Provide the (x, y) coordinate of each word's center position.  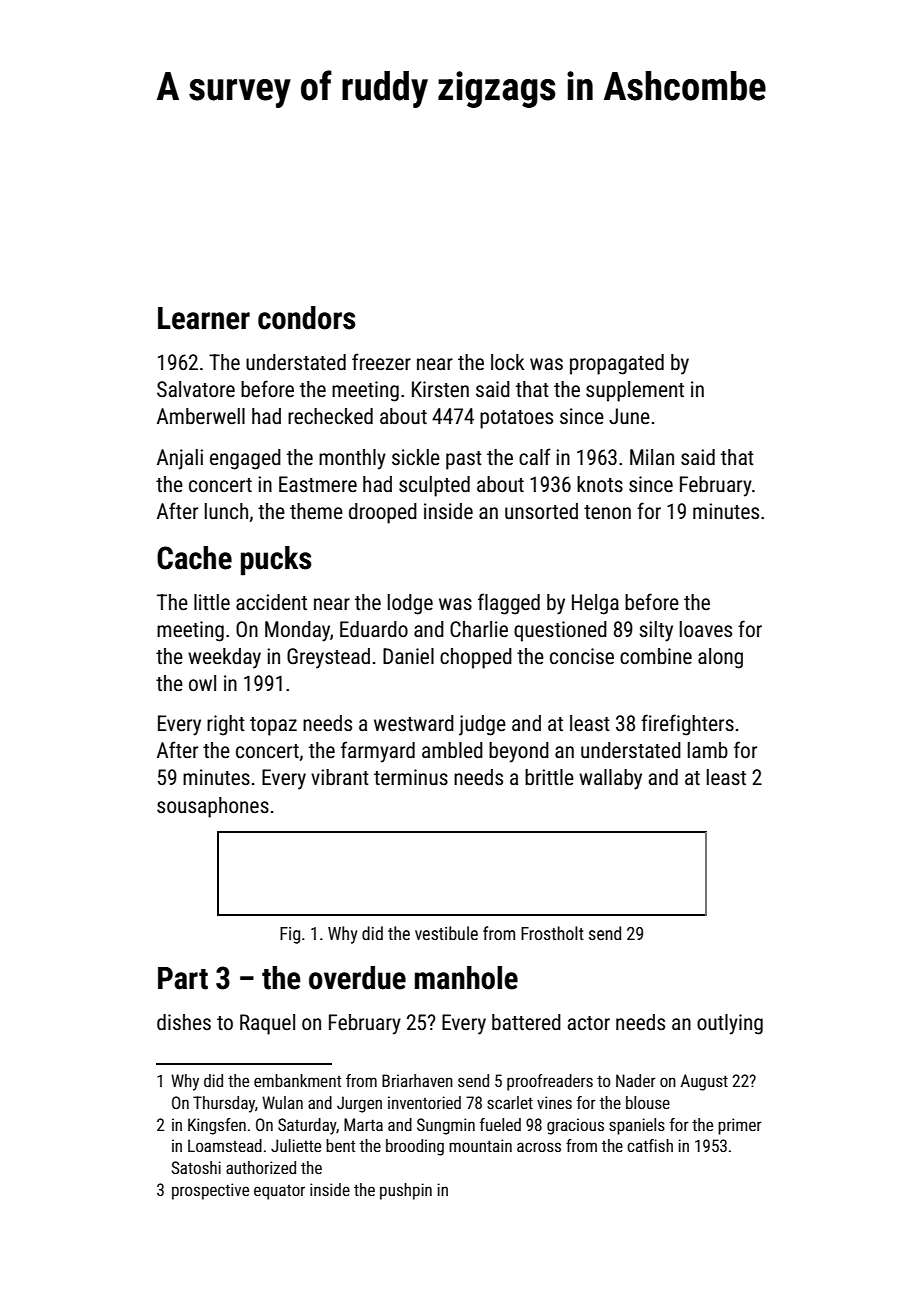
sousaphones (213, 807)
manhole (466, 978)
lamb (708, 750)
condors (306, 318)
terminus (411, 777)
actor (589, 1023)
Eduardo (374, 629)
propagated (617, 364)
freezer (381, 362)
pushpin (406, 1191)
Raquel (267, 1024)
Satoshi (196, 1167)
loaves (706, 629)
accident (271, 602)
